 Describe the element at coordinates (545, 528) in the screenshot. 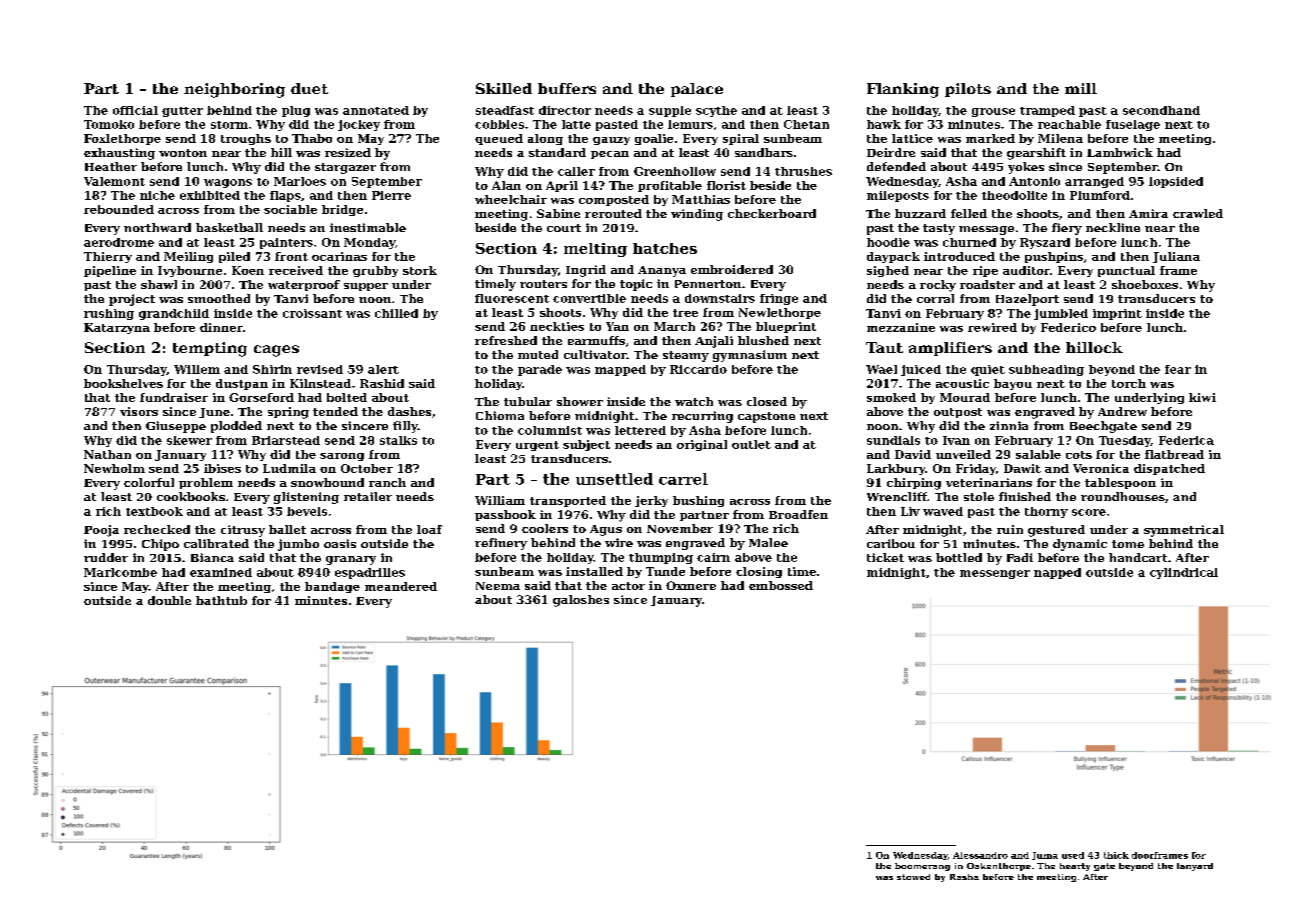

I see `coolers` at that location.
